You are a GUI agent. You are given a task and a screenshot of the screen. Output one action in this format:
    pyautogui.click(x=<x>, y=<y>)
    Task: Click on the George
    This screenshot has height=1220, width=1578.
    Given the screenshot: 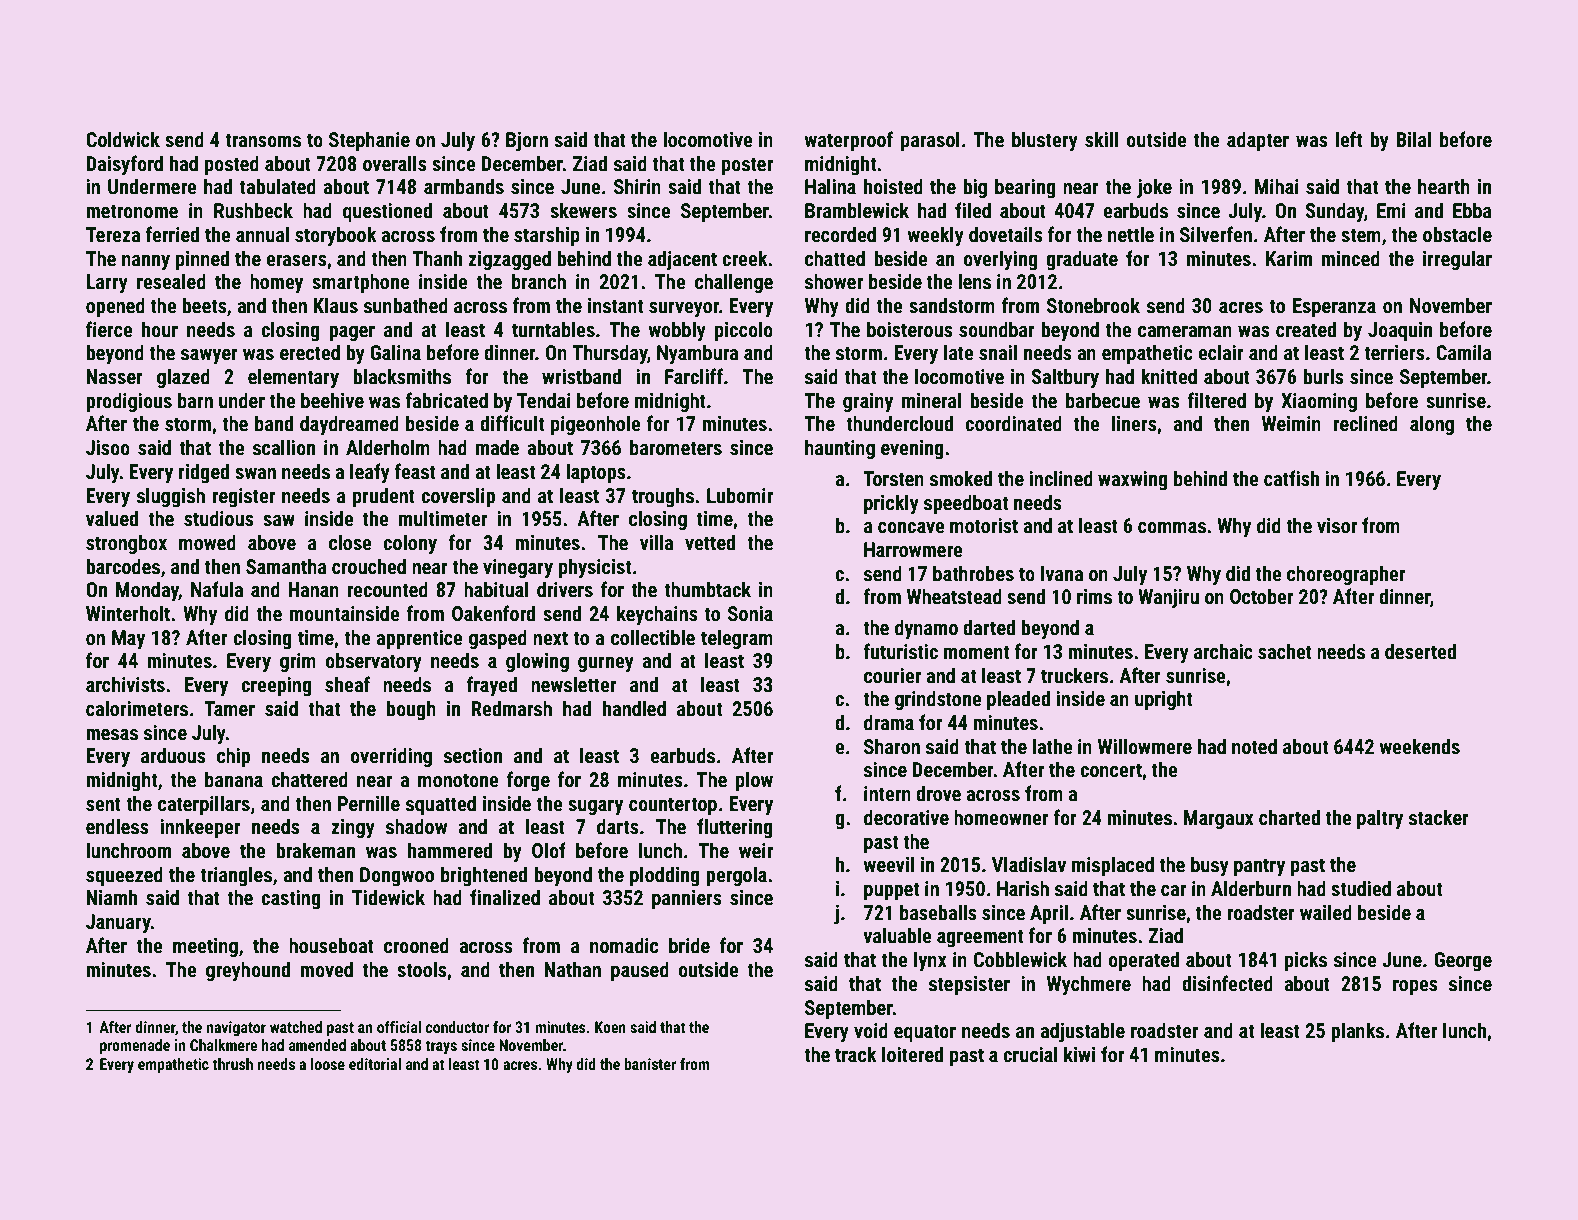 What is the action you would take?
    pyautogui.click(x=1463, y=961)
